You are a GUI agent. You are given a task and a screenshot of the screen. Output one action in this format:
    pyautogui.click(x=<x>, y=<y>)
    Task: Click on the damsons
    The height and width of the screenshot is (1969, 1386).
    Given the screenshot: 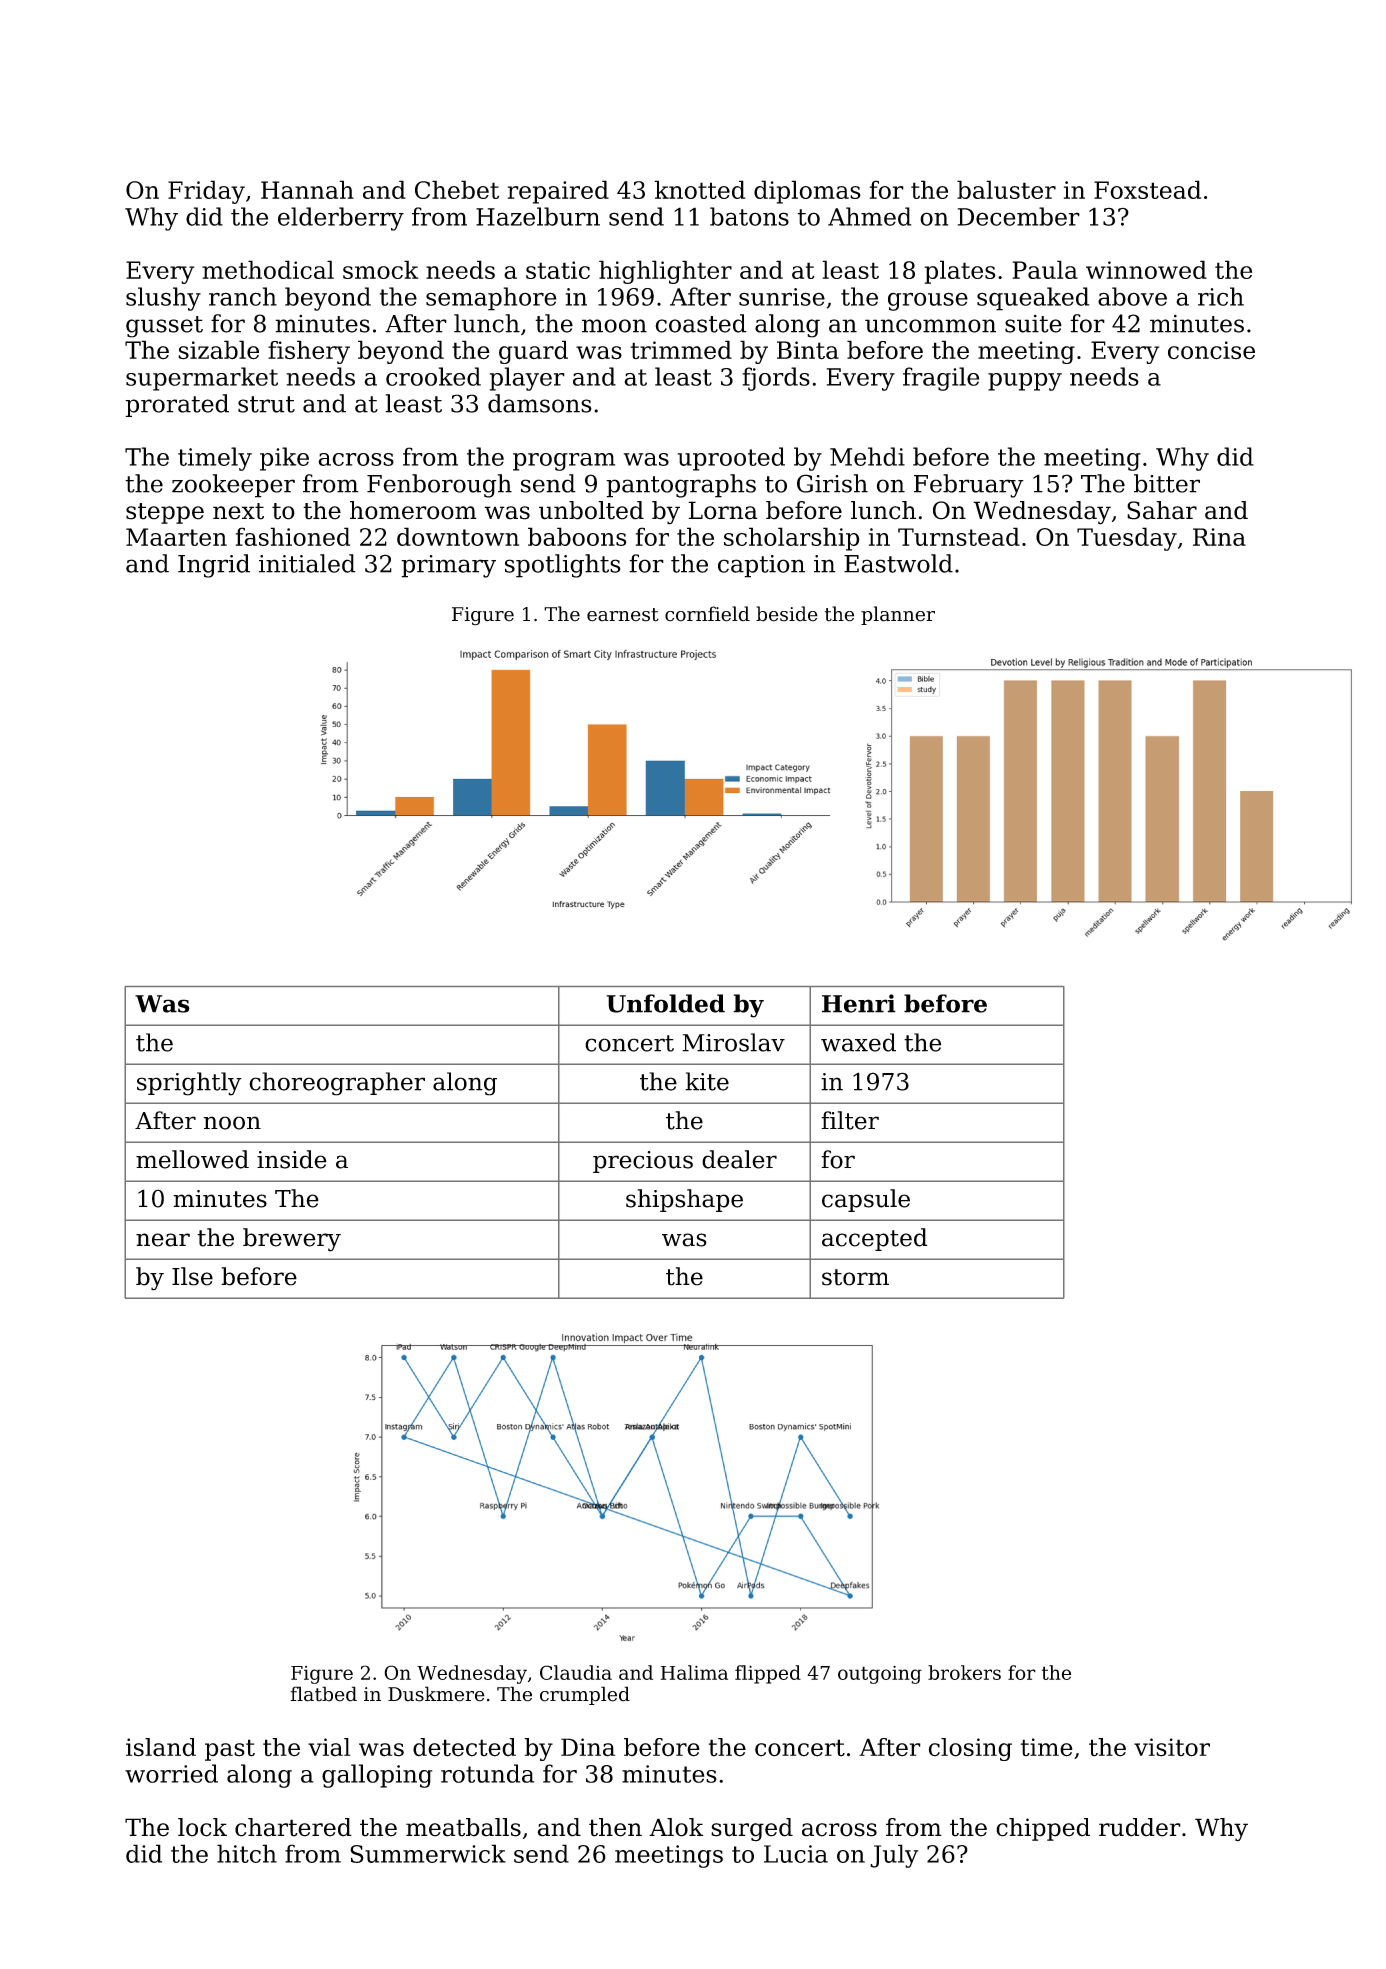 What is the action you would take?
    pyautogui.click(x=540, y=403)
